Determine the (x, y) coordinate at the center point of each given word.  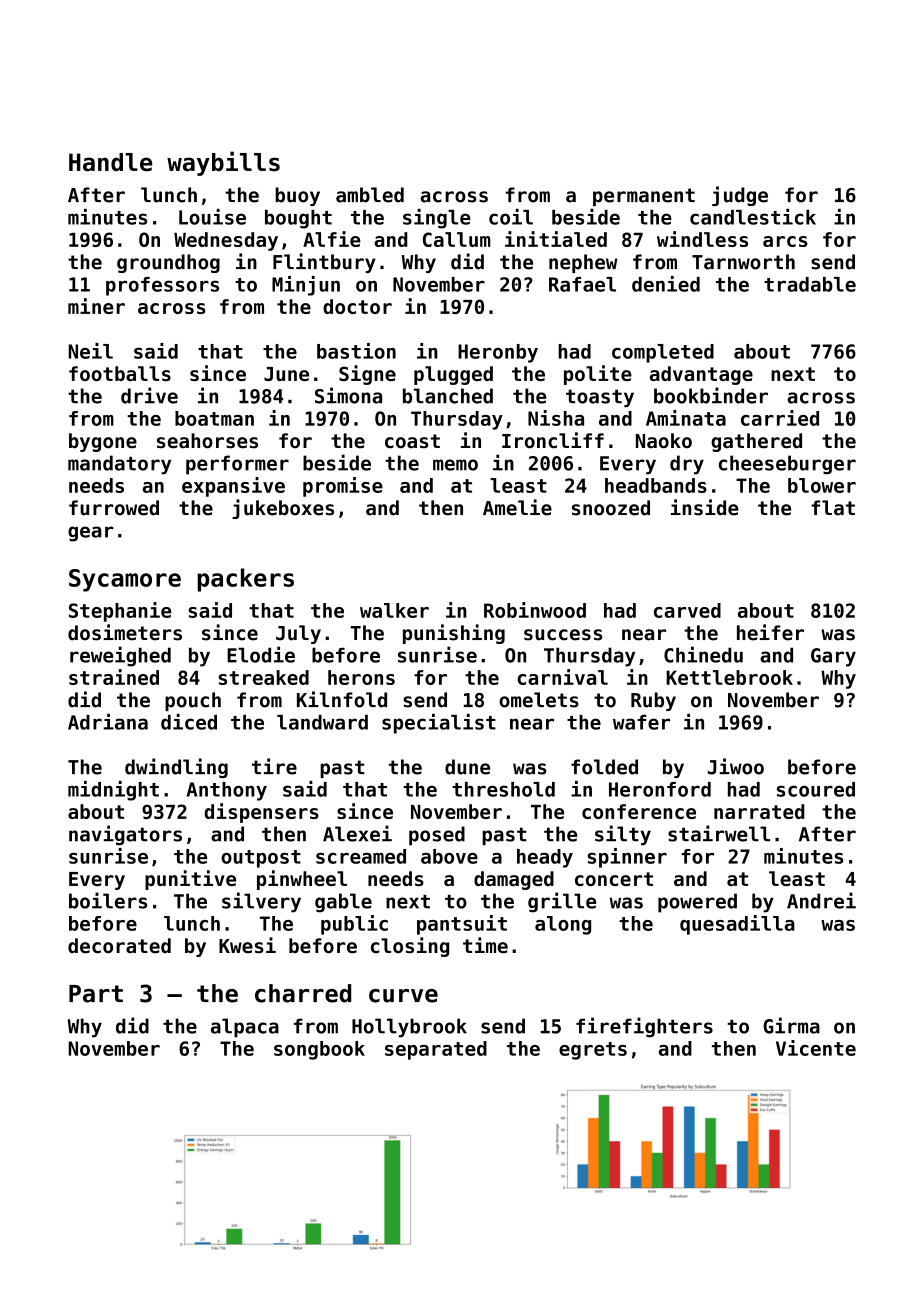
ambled (370, 195)
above (449, 856)
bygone (103, 442)
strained (114, 677)
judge (740, 196)
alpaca (245, 1028)
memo (455, 465)
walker (394, 610)
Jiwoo (736, 766)
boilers (108, 900)
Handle (110, 162)
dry (687, 465)
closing (410, 947)
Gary (833, 657)
